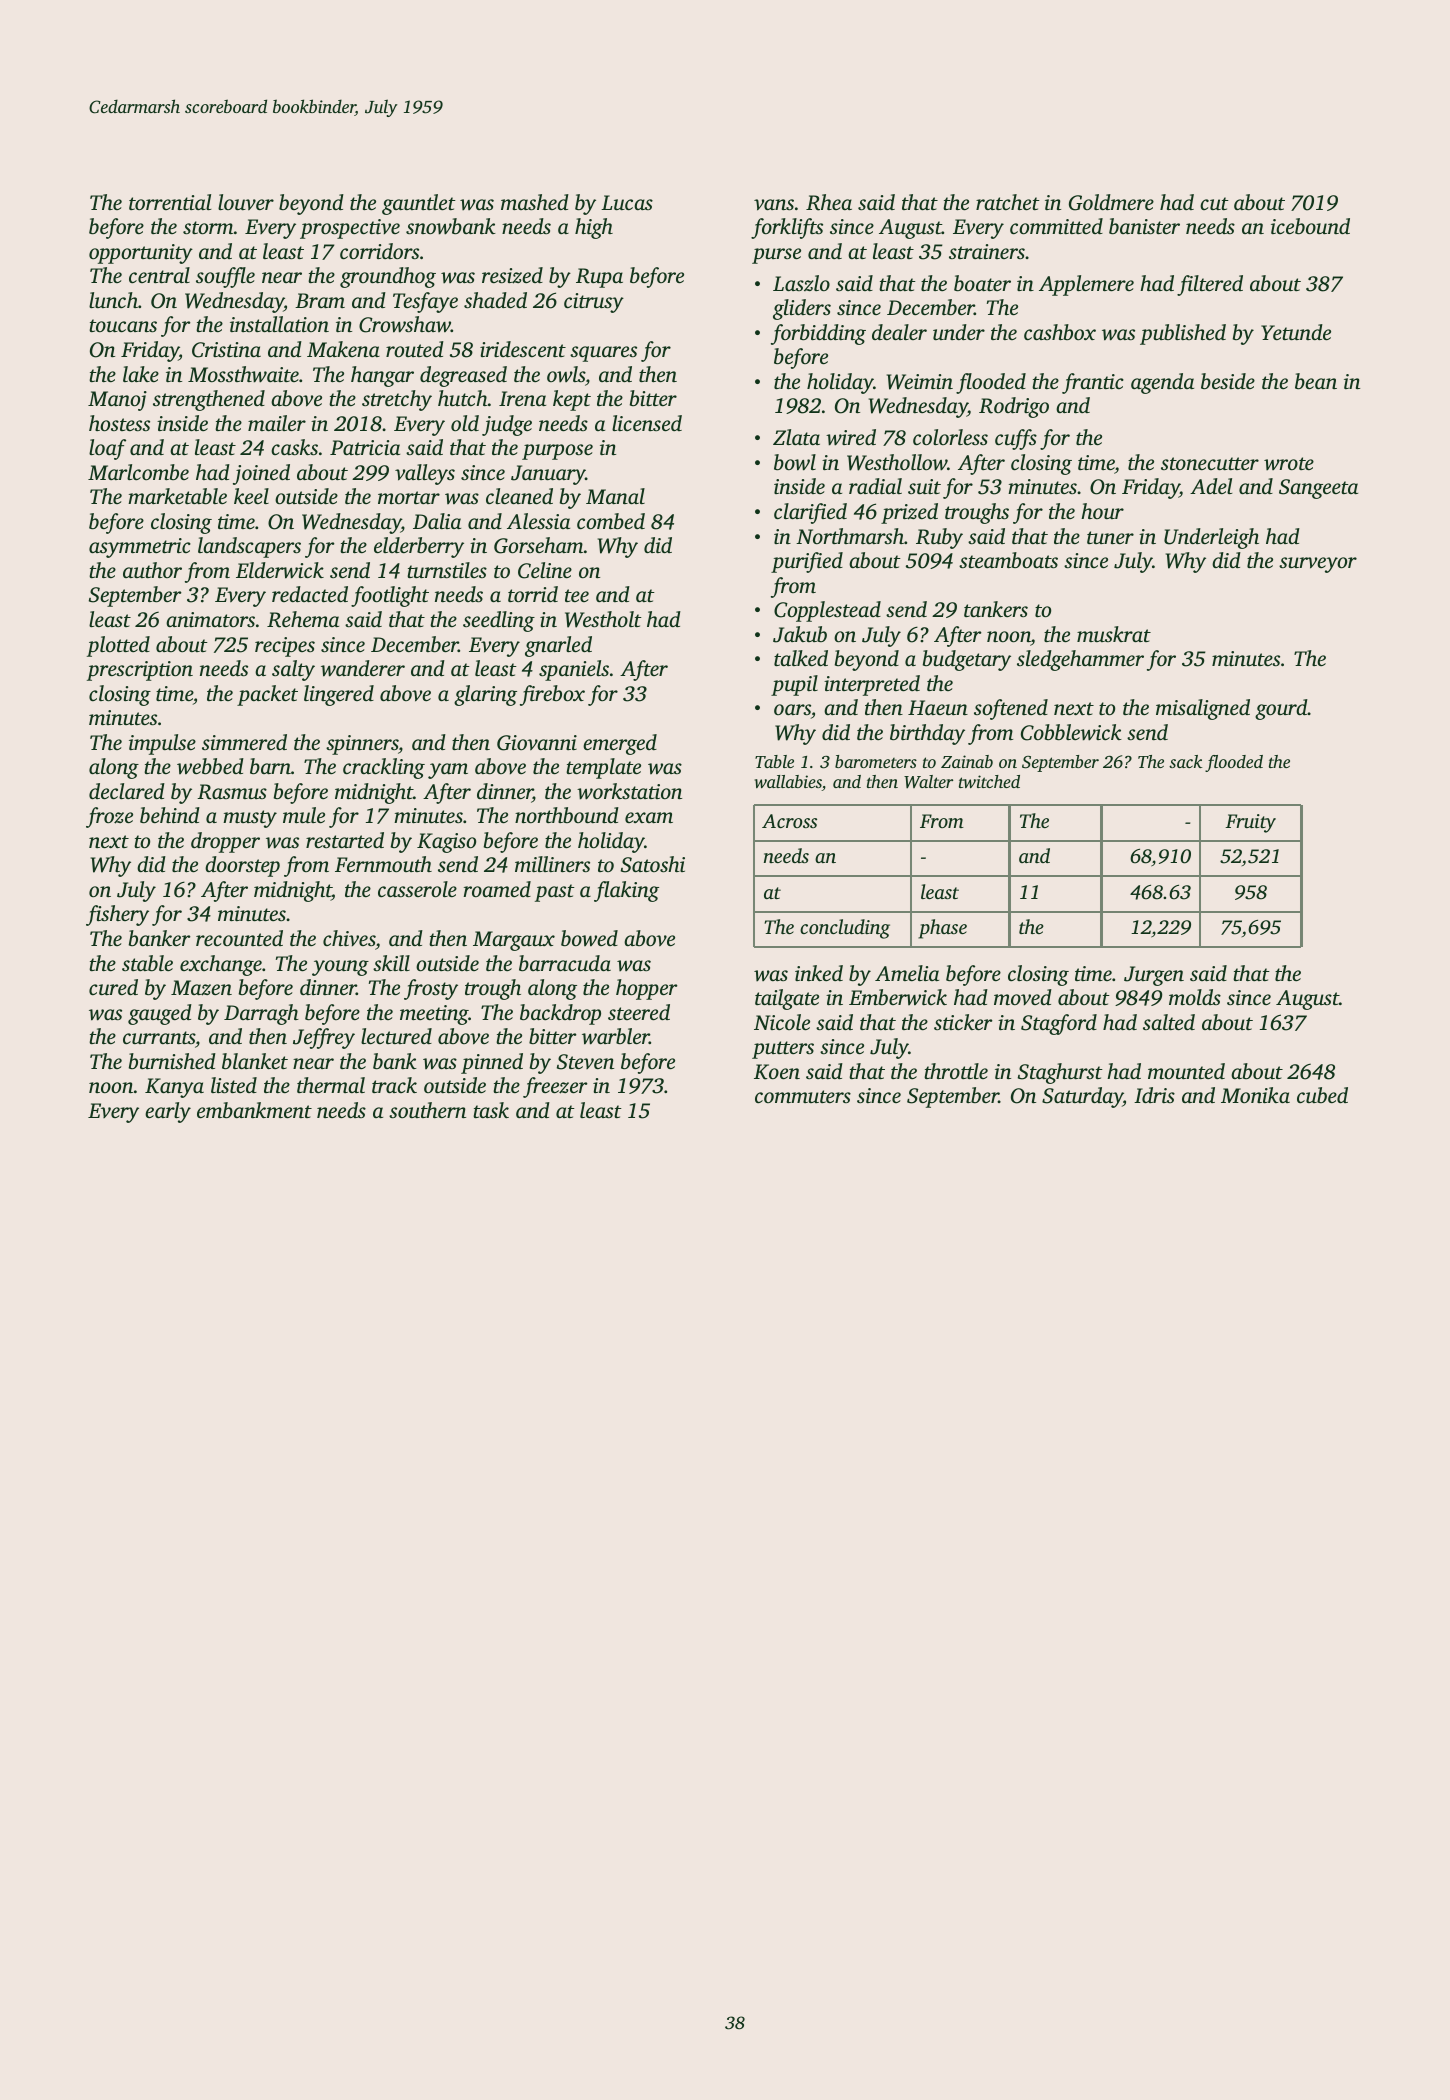 This screenshot has height=2100, width=1450. I want to click on chives, so click(349, 938).
